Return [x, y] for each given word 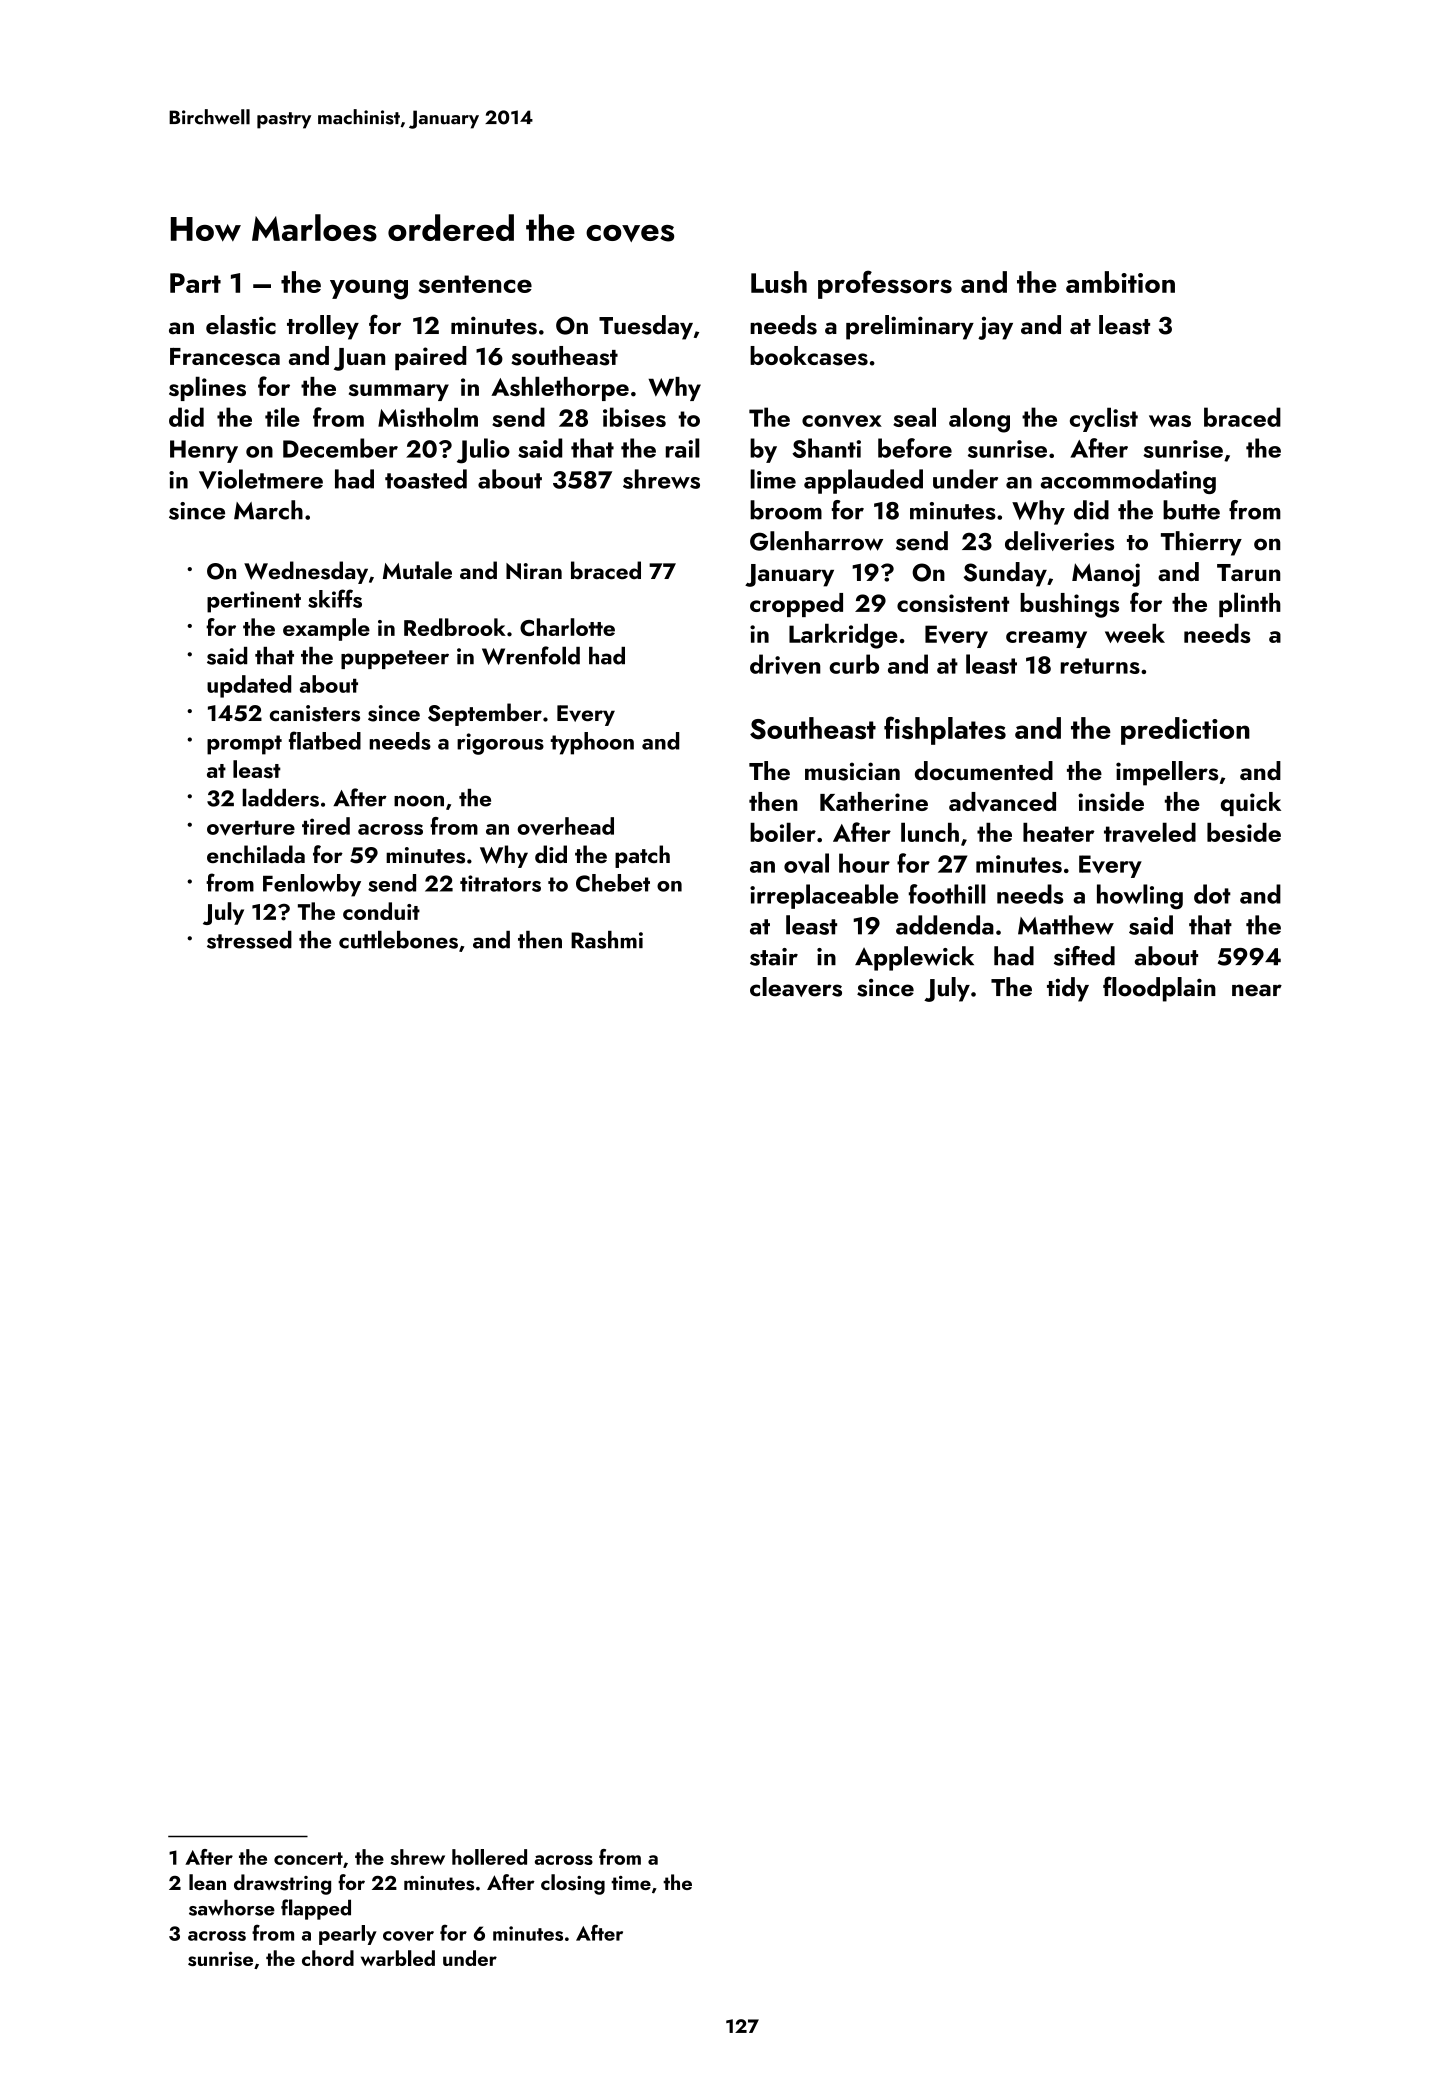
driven [785, 664]
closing [573, 1884]
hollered [489, 1857]
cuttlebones [398, 939]
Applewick [914, 958]
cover [408, 1936]
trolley [323, 327]
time [631, 1883]
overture [251, 828]
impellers [1167, 773]
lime [773, 479]
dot [1212, 894]
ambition [1120, 282]
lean [207, 1882]
